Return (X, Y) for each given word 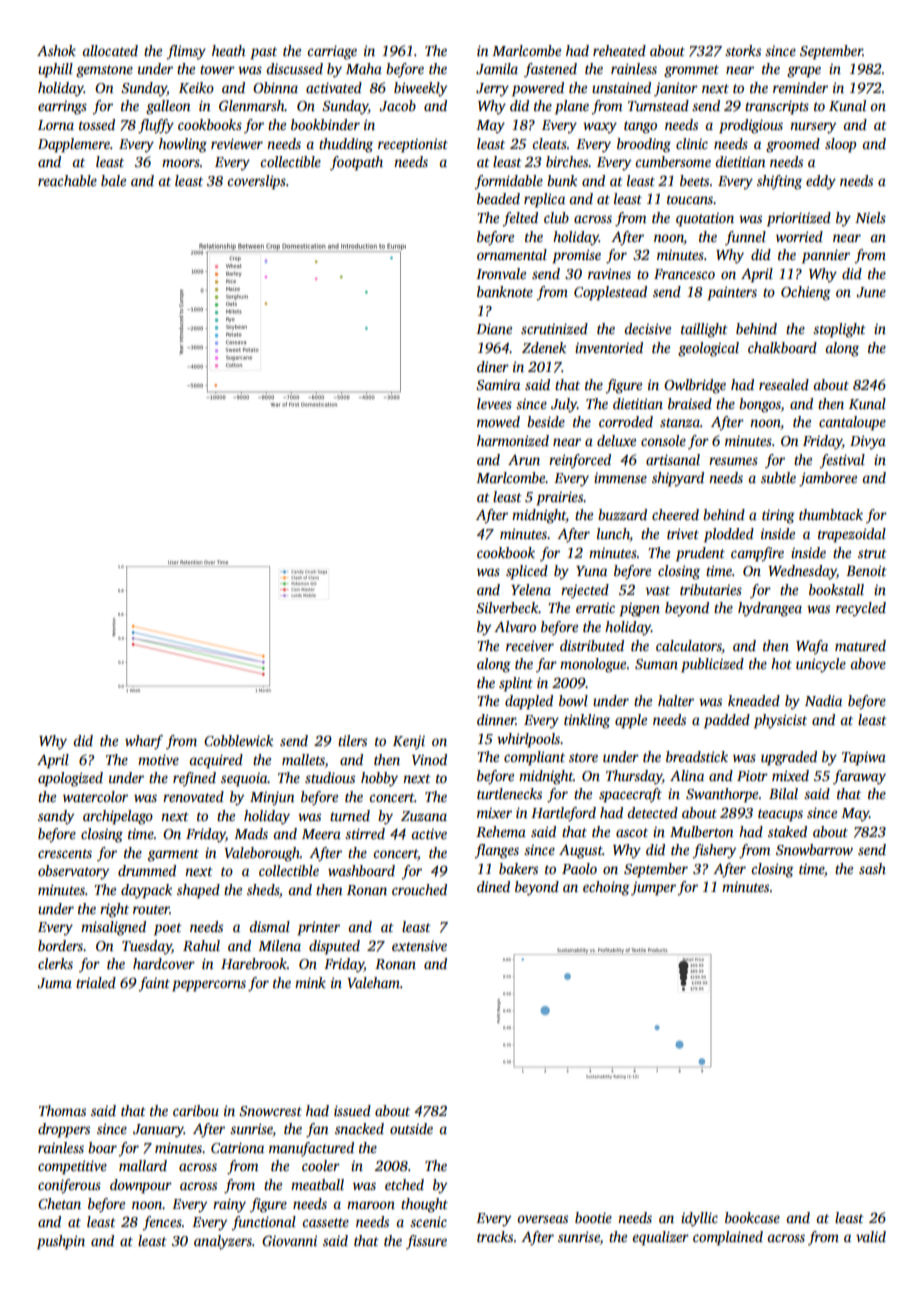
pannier (826, 256)
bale (113, 180)
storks (743, 50)
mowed (498, 421)
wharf (144, 742)
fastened (550, 70)
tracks (495, 1236)
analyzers (223, 1242)
